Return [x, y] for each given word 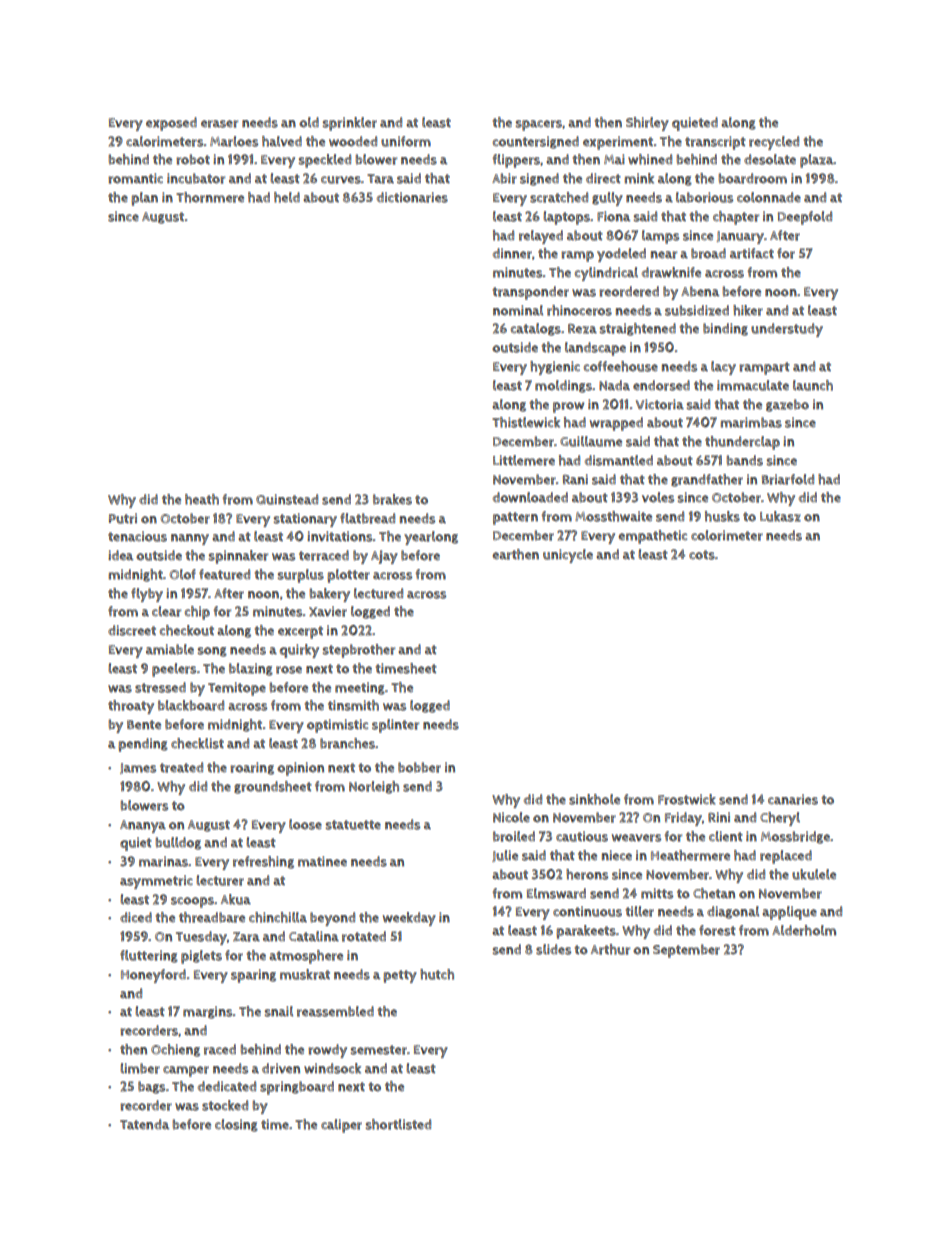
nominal [518, 310]
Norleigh [374, 787]
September [686, 951]
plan [144, 199]
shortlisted [398, 1124]
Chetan [714, 893]
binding [725, 329]
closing [236, 1125]
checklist [197, 743]
